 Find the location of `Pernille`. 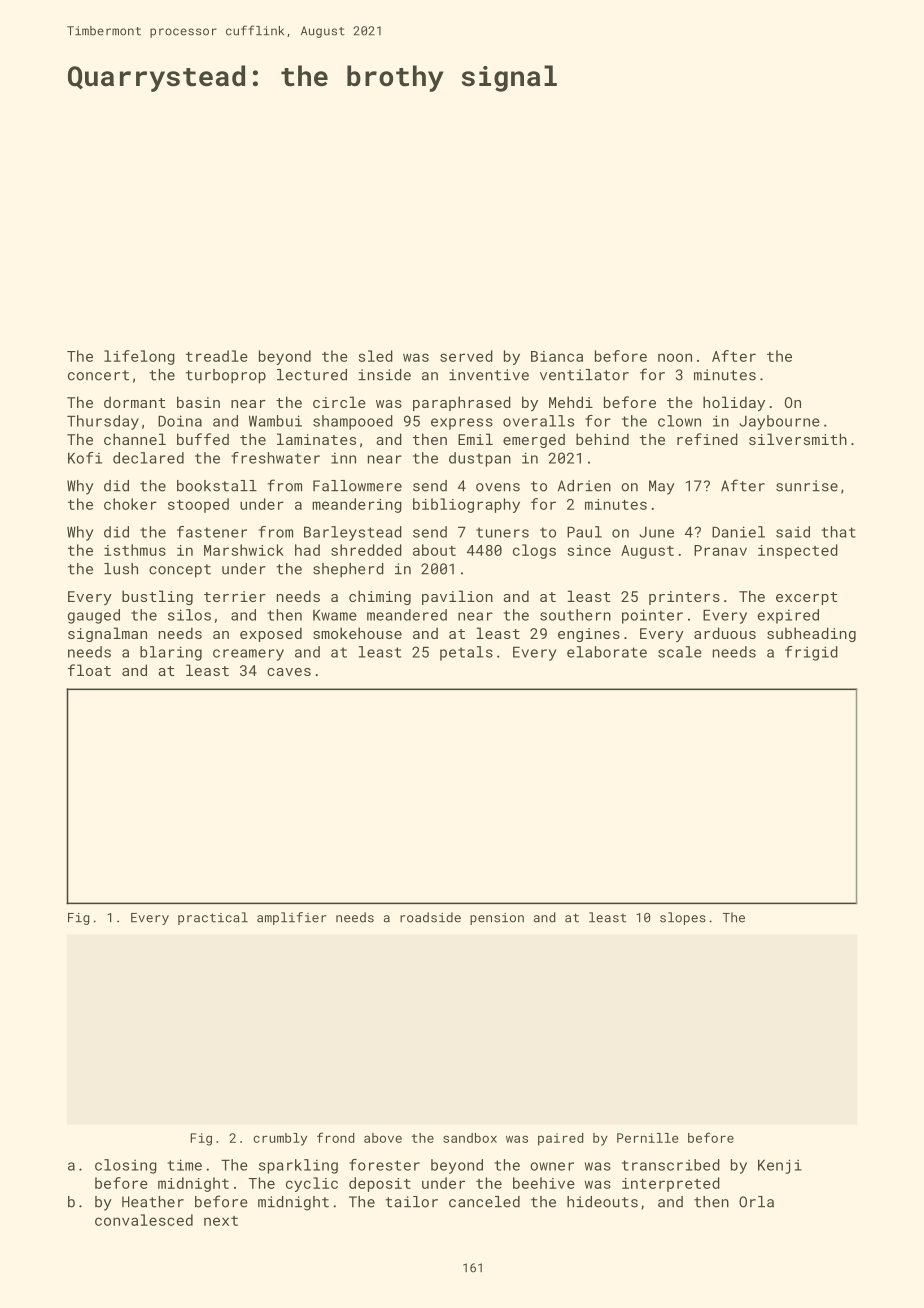

Pernille is located at coordinates (647, 1138).
